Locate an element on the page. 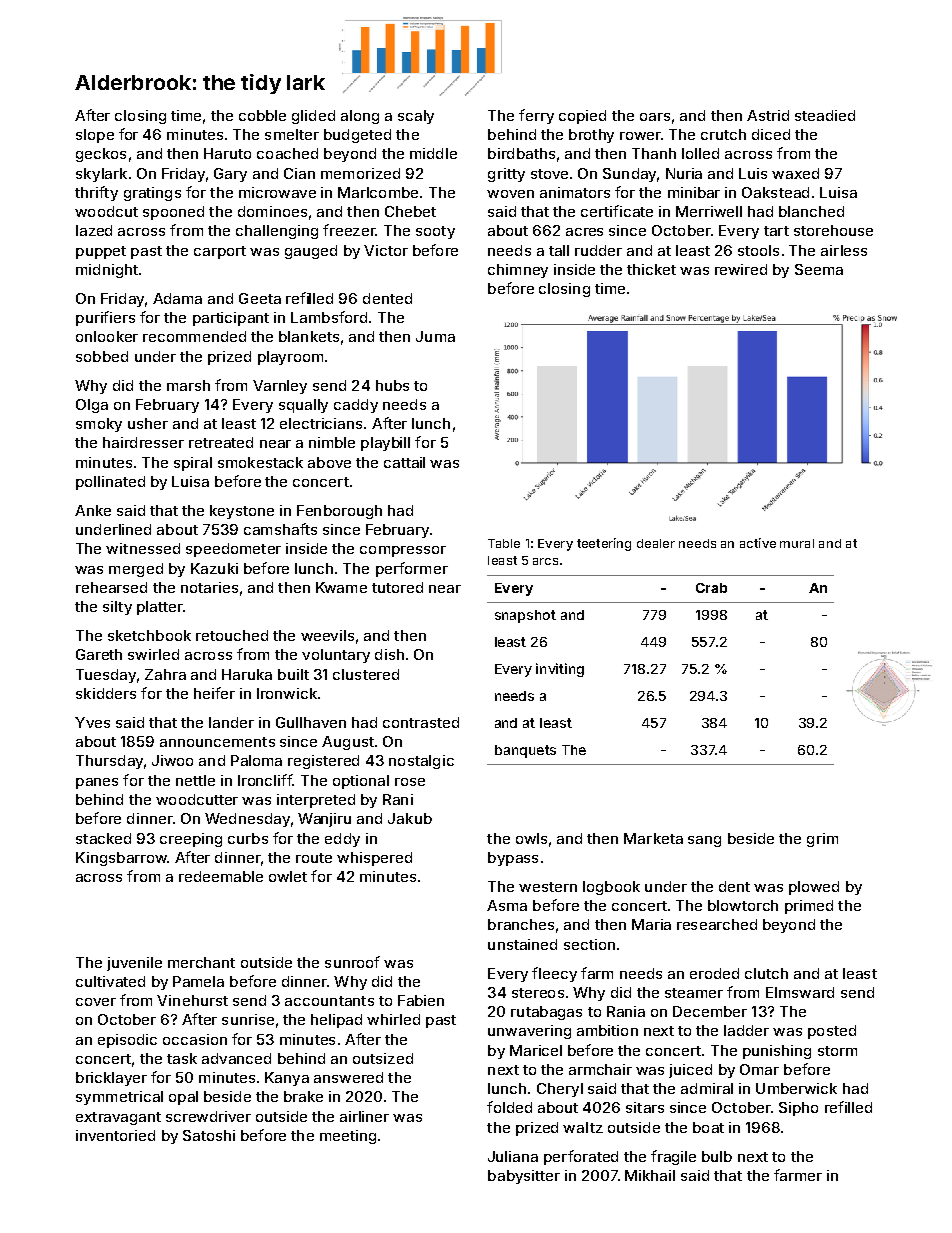 This document has width=952, height=1233. participant is located at coordinates (231, 319).
